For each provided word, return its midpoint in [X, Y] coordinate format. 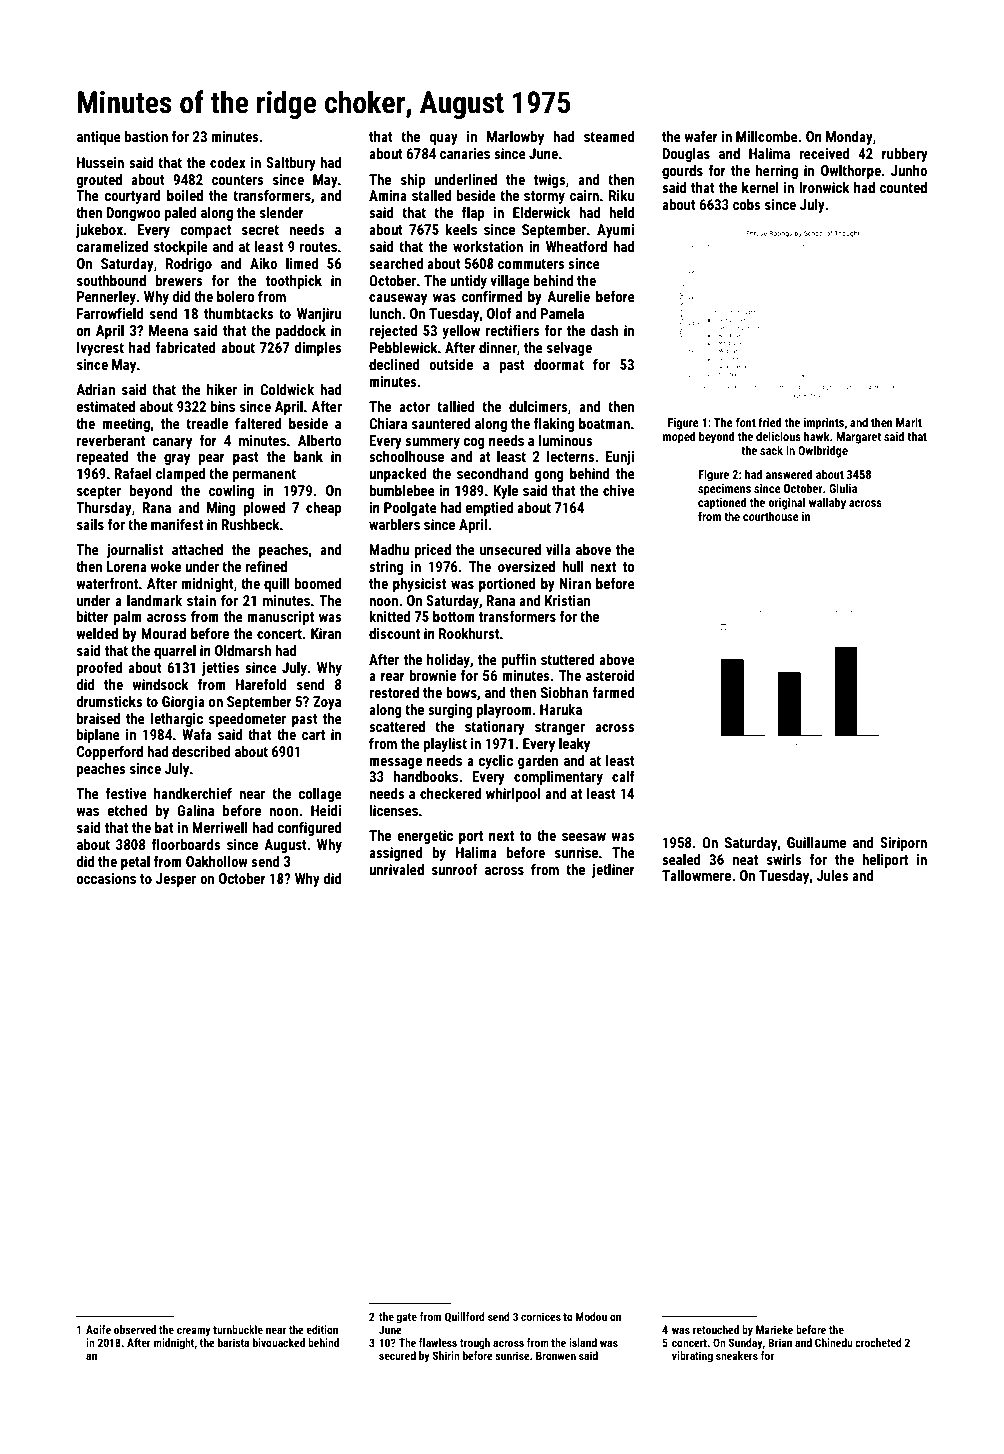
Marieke [774, 1329]
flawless [438, 1342]
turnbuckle [238, 1329]
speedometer [247, 720]
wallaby [827, 503]
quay [443, 139]
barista [233, 1342]
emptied [489, 509]
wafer [701, 136]
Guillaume [816, 842]
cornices [541, 1316]
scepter [99, 492]
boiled [185, 195]
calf [623, 776]
